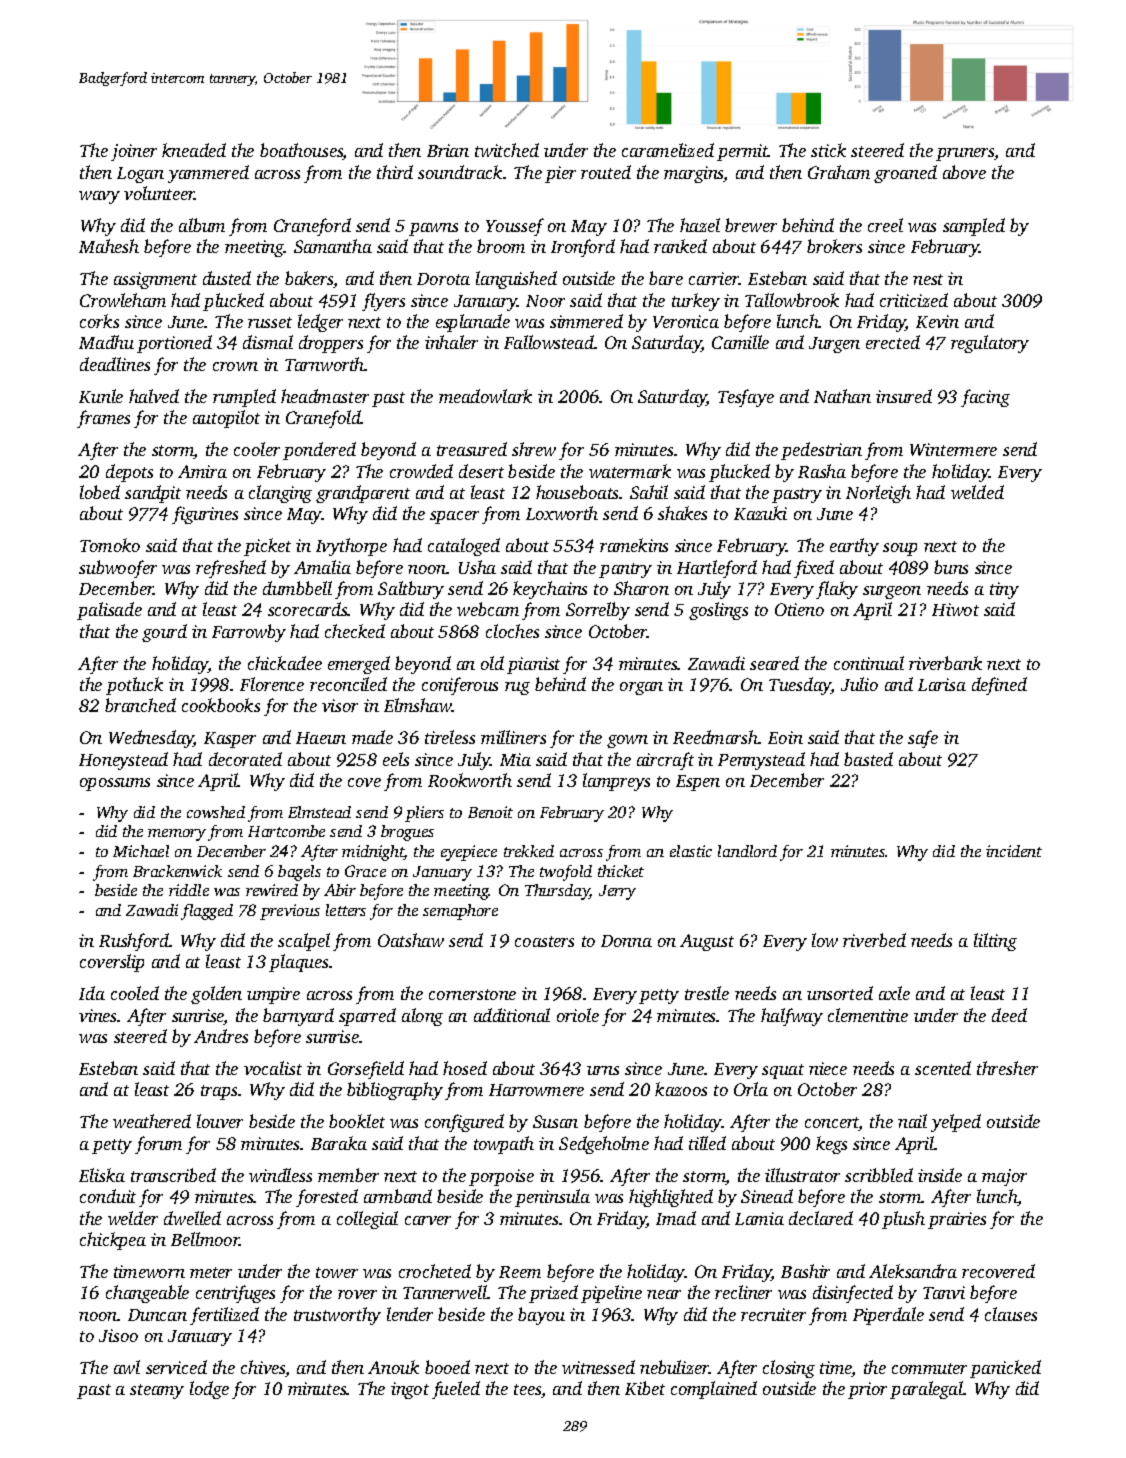 The image size is (1126, 1458). What do you see at coordinates (472, 449) in the document?
I see `treasured` at bounding box center [472, 449].
